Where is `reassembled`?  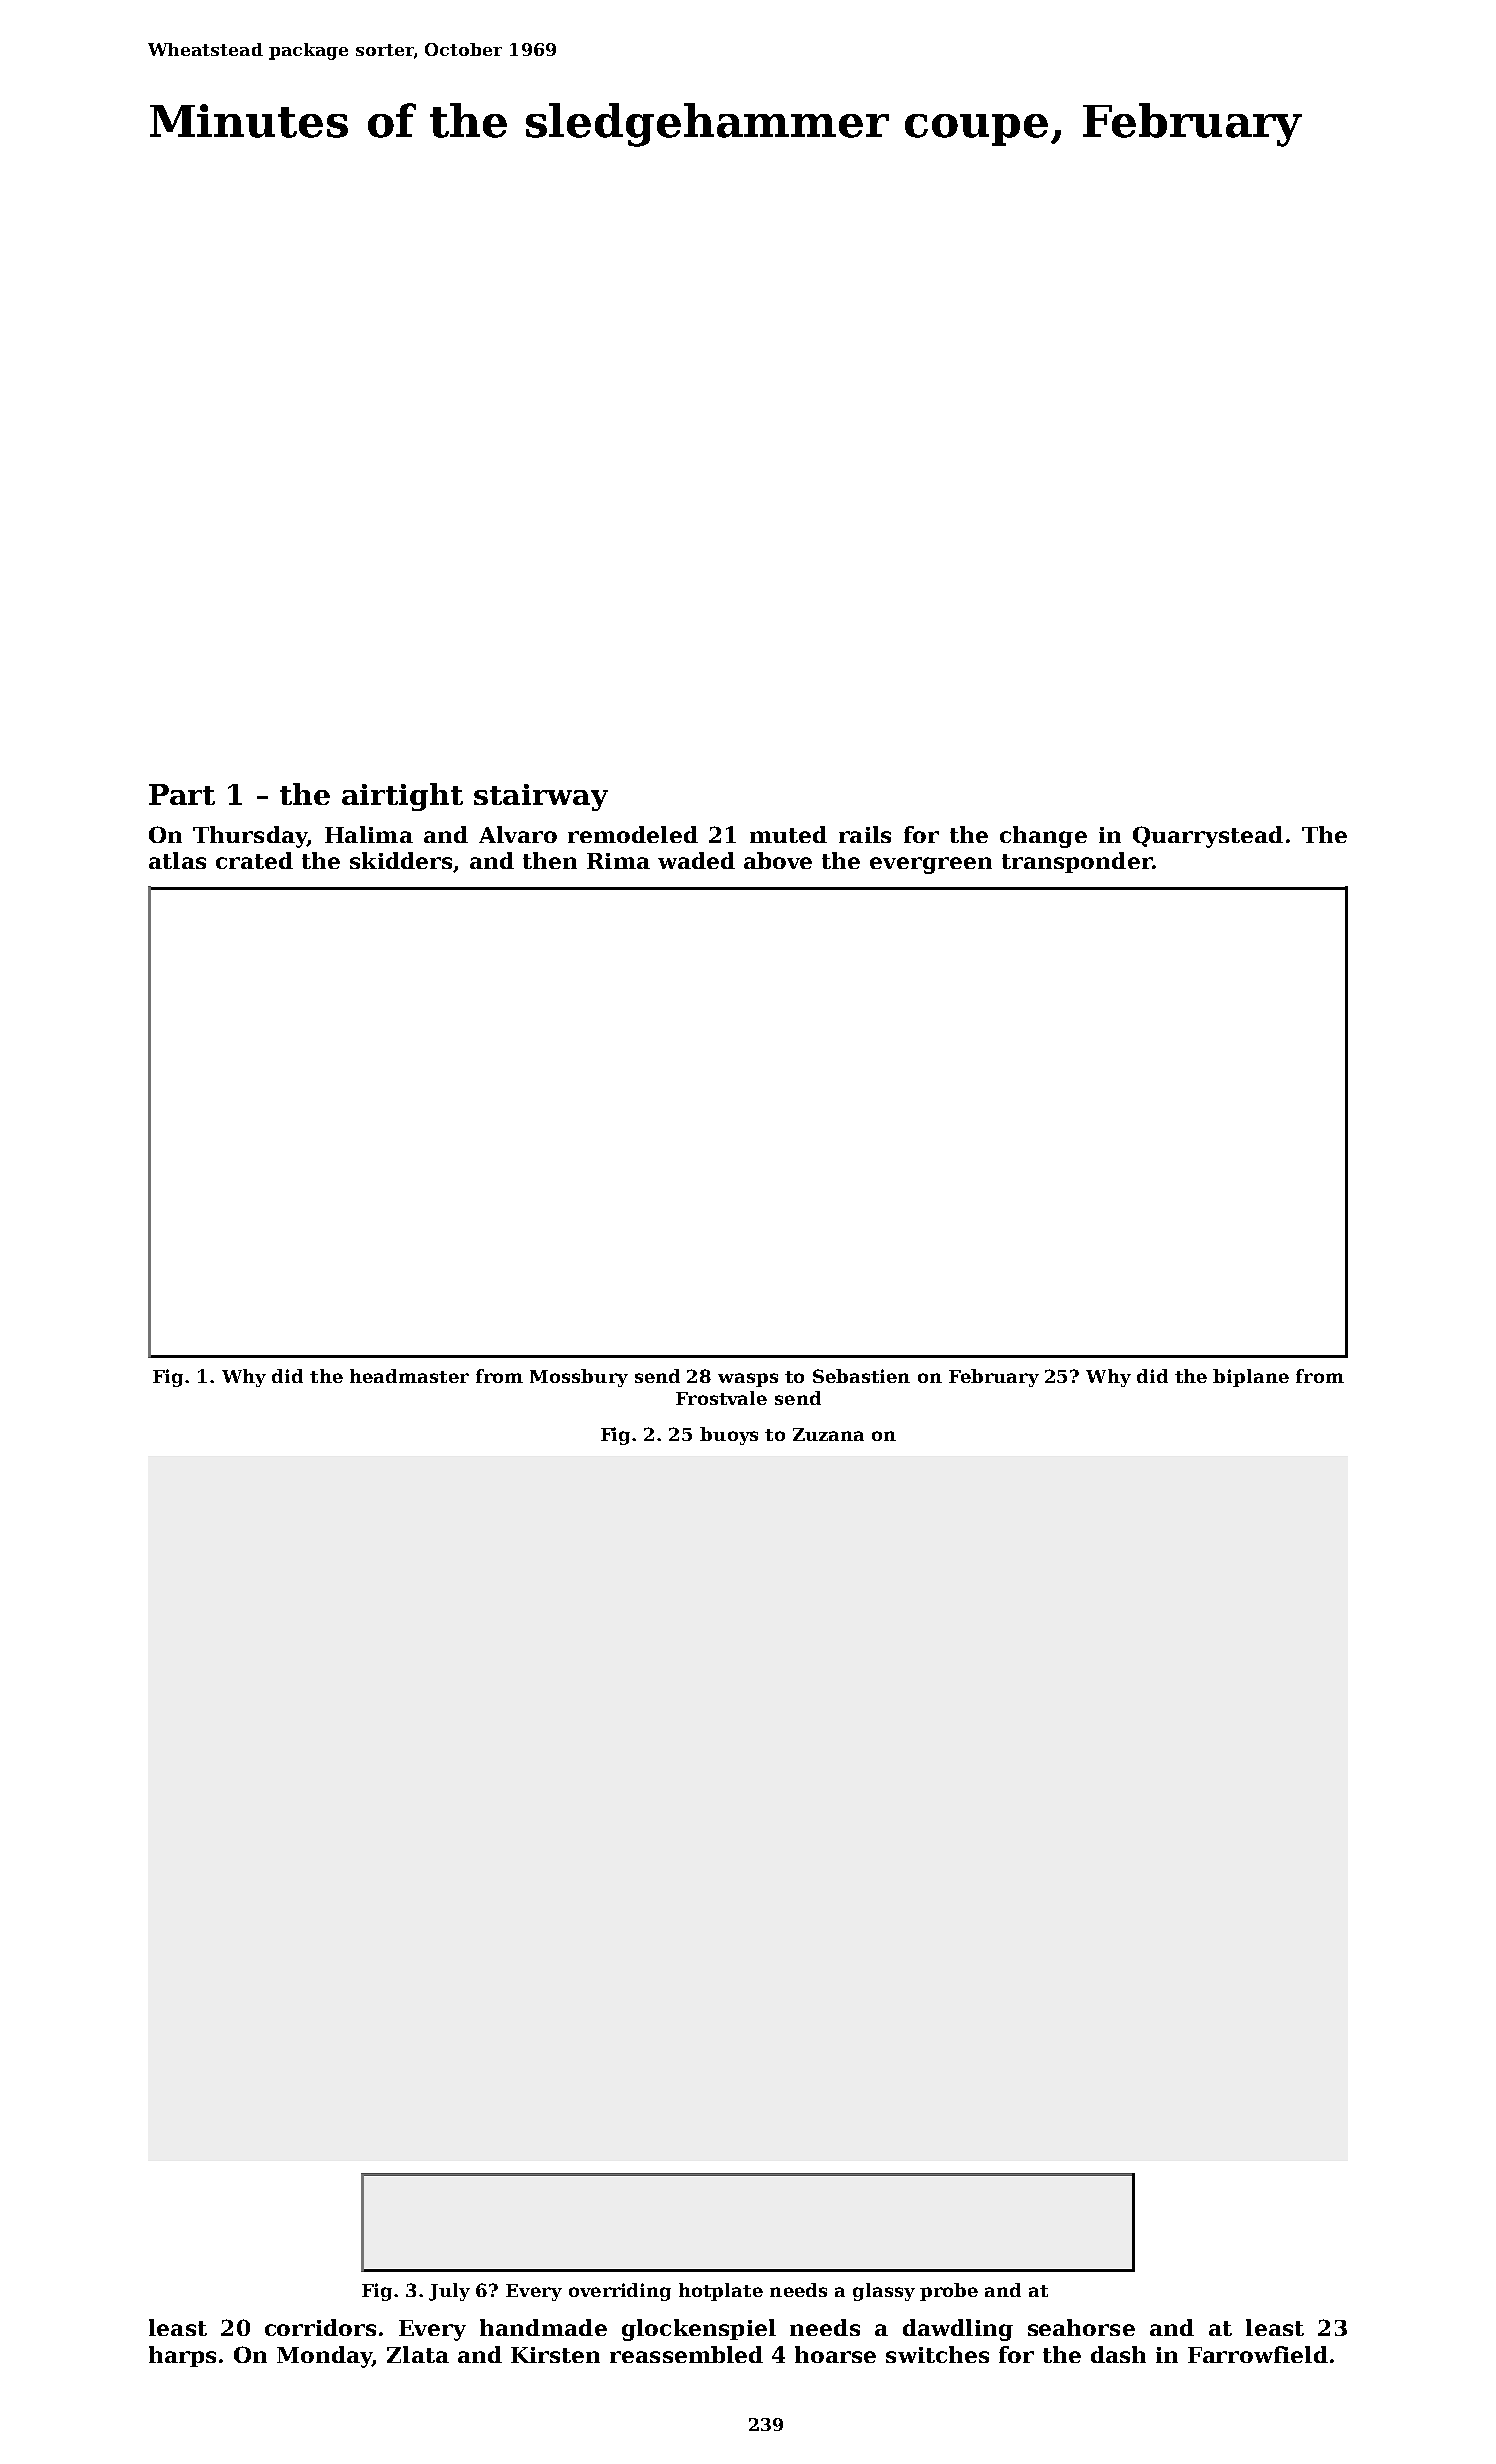
reassembled is located at coordinates (686, 2354).
